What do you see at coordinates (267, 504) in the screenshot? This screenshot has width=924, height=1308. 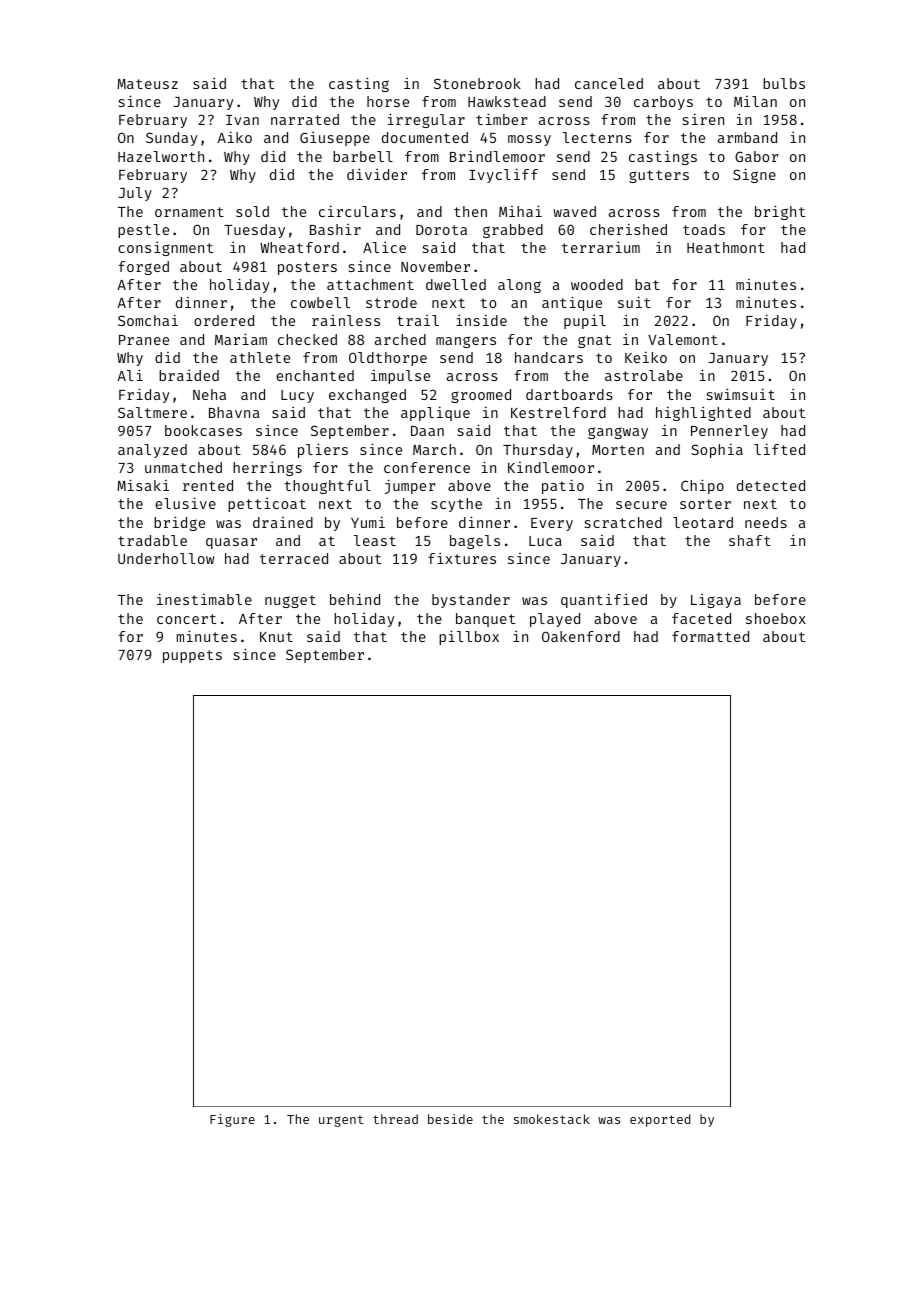 I see `petticoat` at bounding box center [267, 504].
